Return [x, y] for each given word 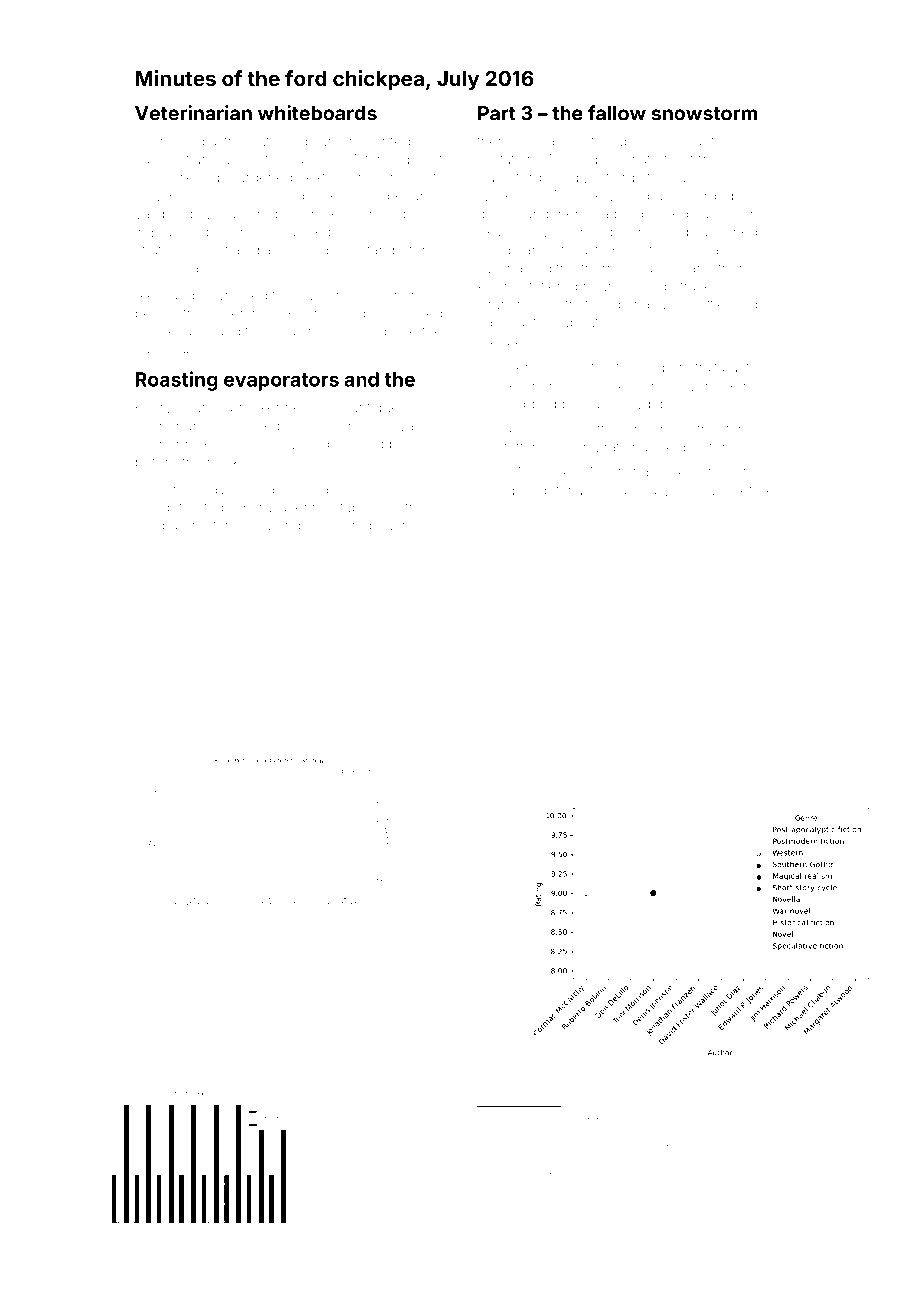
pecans [183, 333]
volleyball [638, 197]
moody [598, 234]
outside [714, 472]
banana [642, 304]
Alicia [500, 1160]
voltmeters [317, 214]
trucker [638, 1120]
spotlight [532, 492]
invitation [506, 159]
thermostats [514, 1133]
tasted [524, 1175]
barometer [196, 525]
